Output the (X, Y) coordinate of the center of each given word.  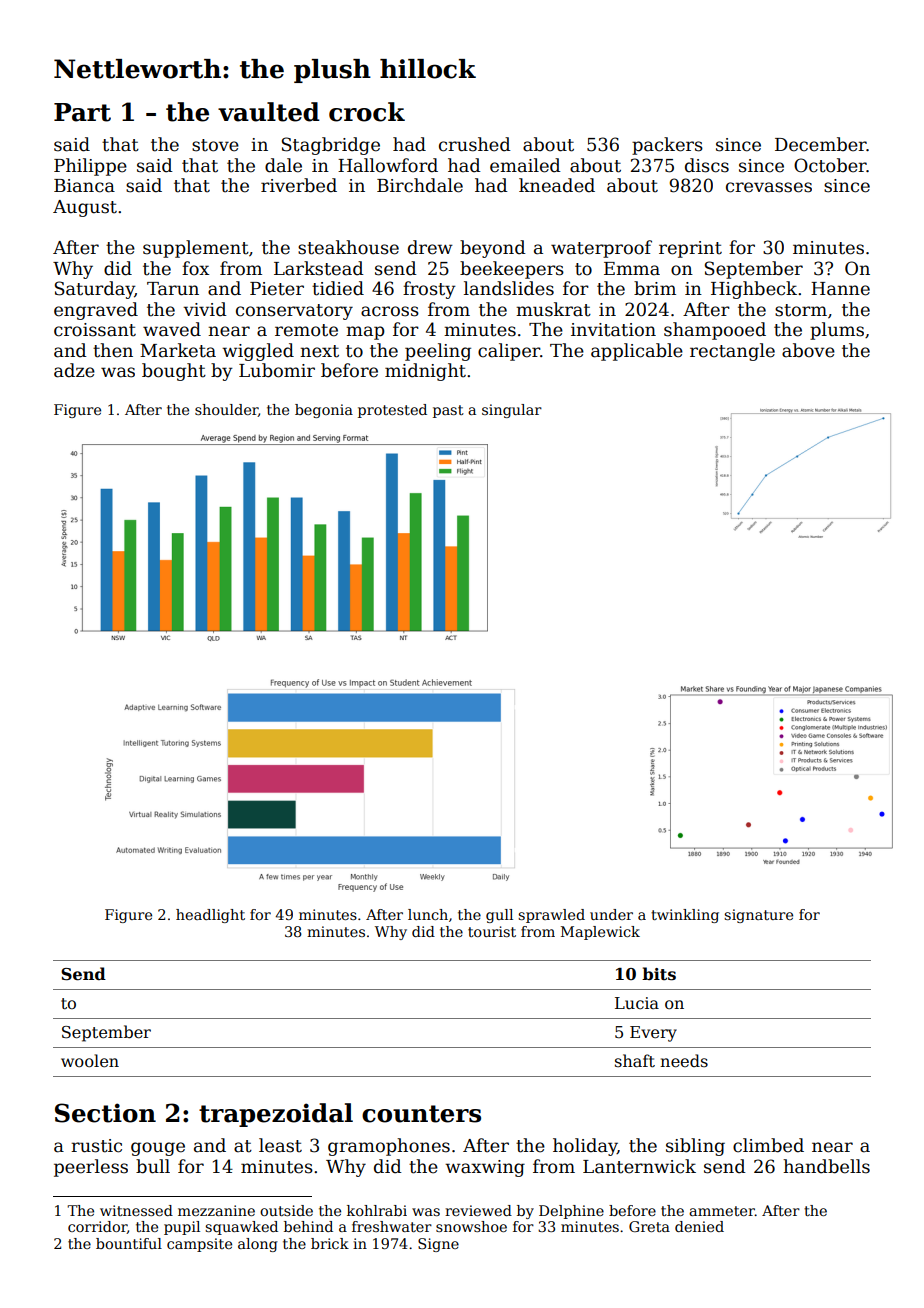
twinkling (685, 916)
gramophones (389, 1147)
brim (655, 288)
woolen (90, 1061)
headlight (210, 916)
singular (512, 411)
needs (684, 1061)
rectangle (732, 352)
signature (758, 916)
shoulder (226, 410)
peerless (91, 1168)
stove (215, 145)
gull (499, 916)
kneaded (557, 185)
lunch (428, 914)
